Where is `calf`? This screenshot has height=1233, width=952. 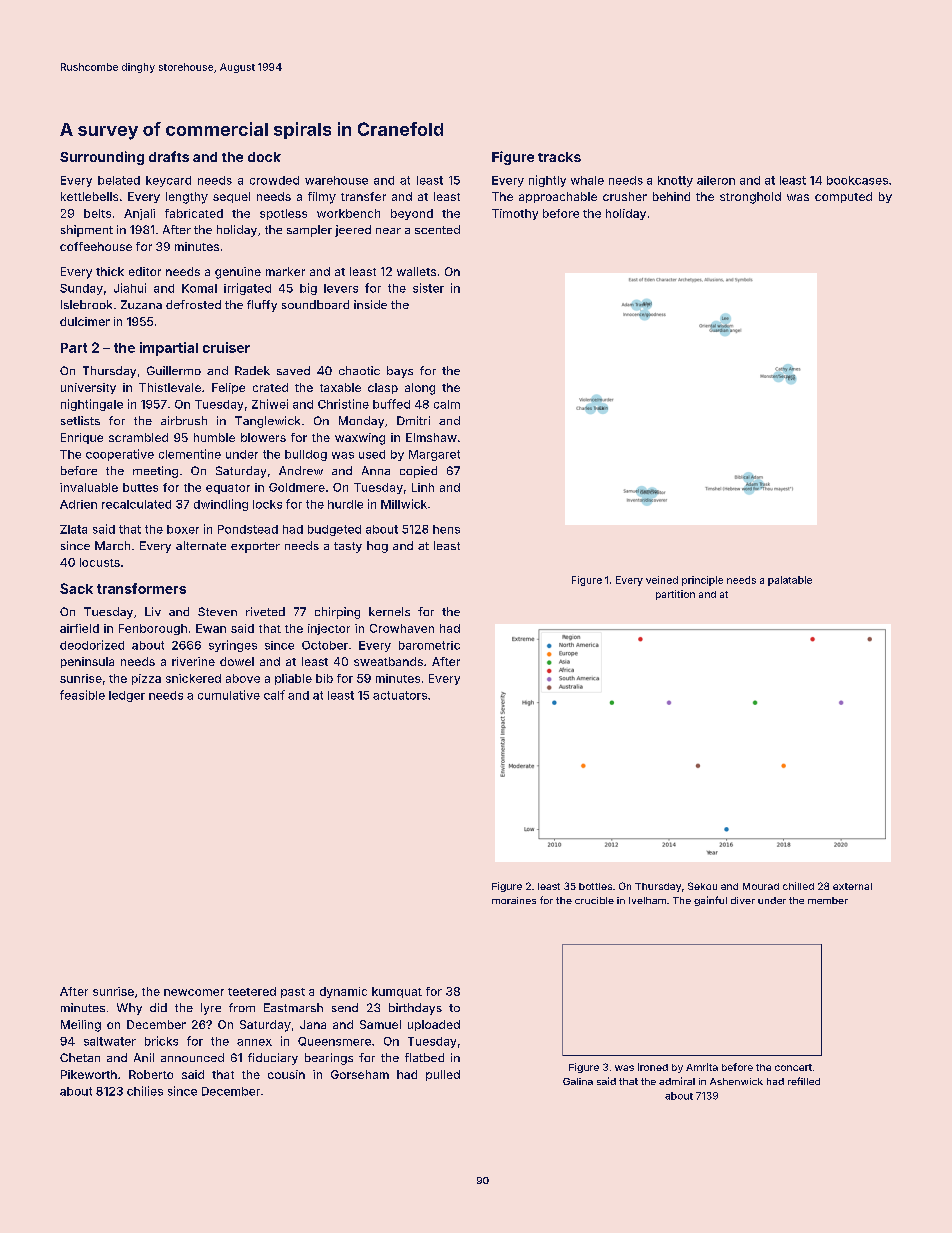 calf is located at coordinates (274, 695).
